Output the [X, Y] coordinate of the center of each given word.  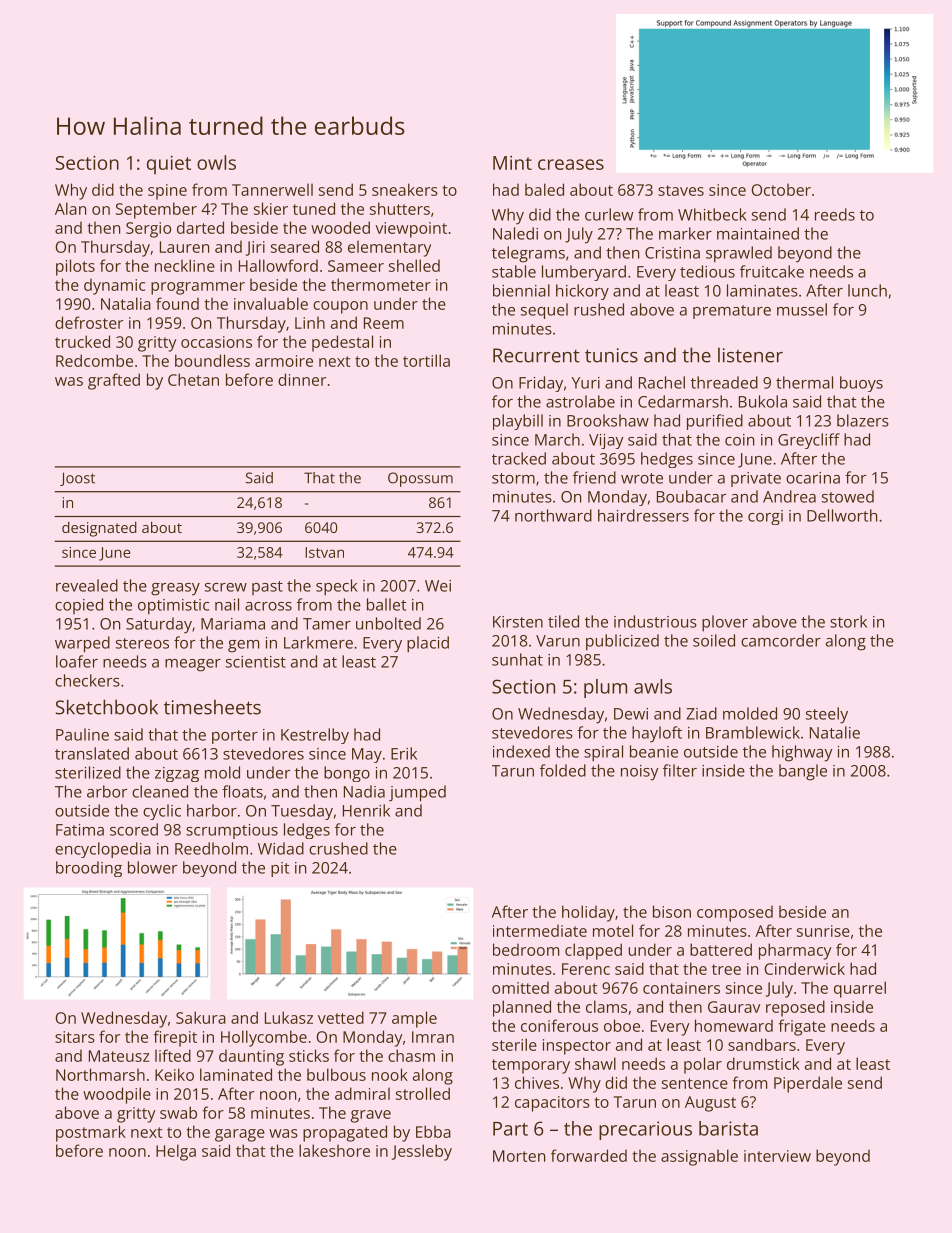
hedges [667, 460]
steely [827, 715]
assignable [699, 1157]
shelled [414, 265]
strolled [423, 1093]
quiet [169, 165]
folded [563, 770]
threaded [724, 382]
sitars [75, 1037]
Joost [77, 479]
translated [92, 753]
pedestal [342, 343]
